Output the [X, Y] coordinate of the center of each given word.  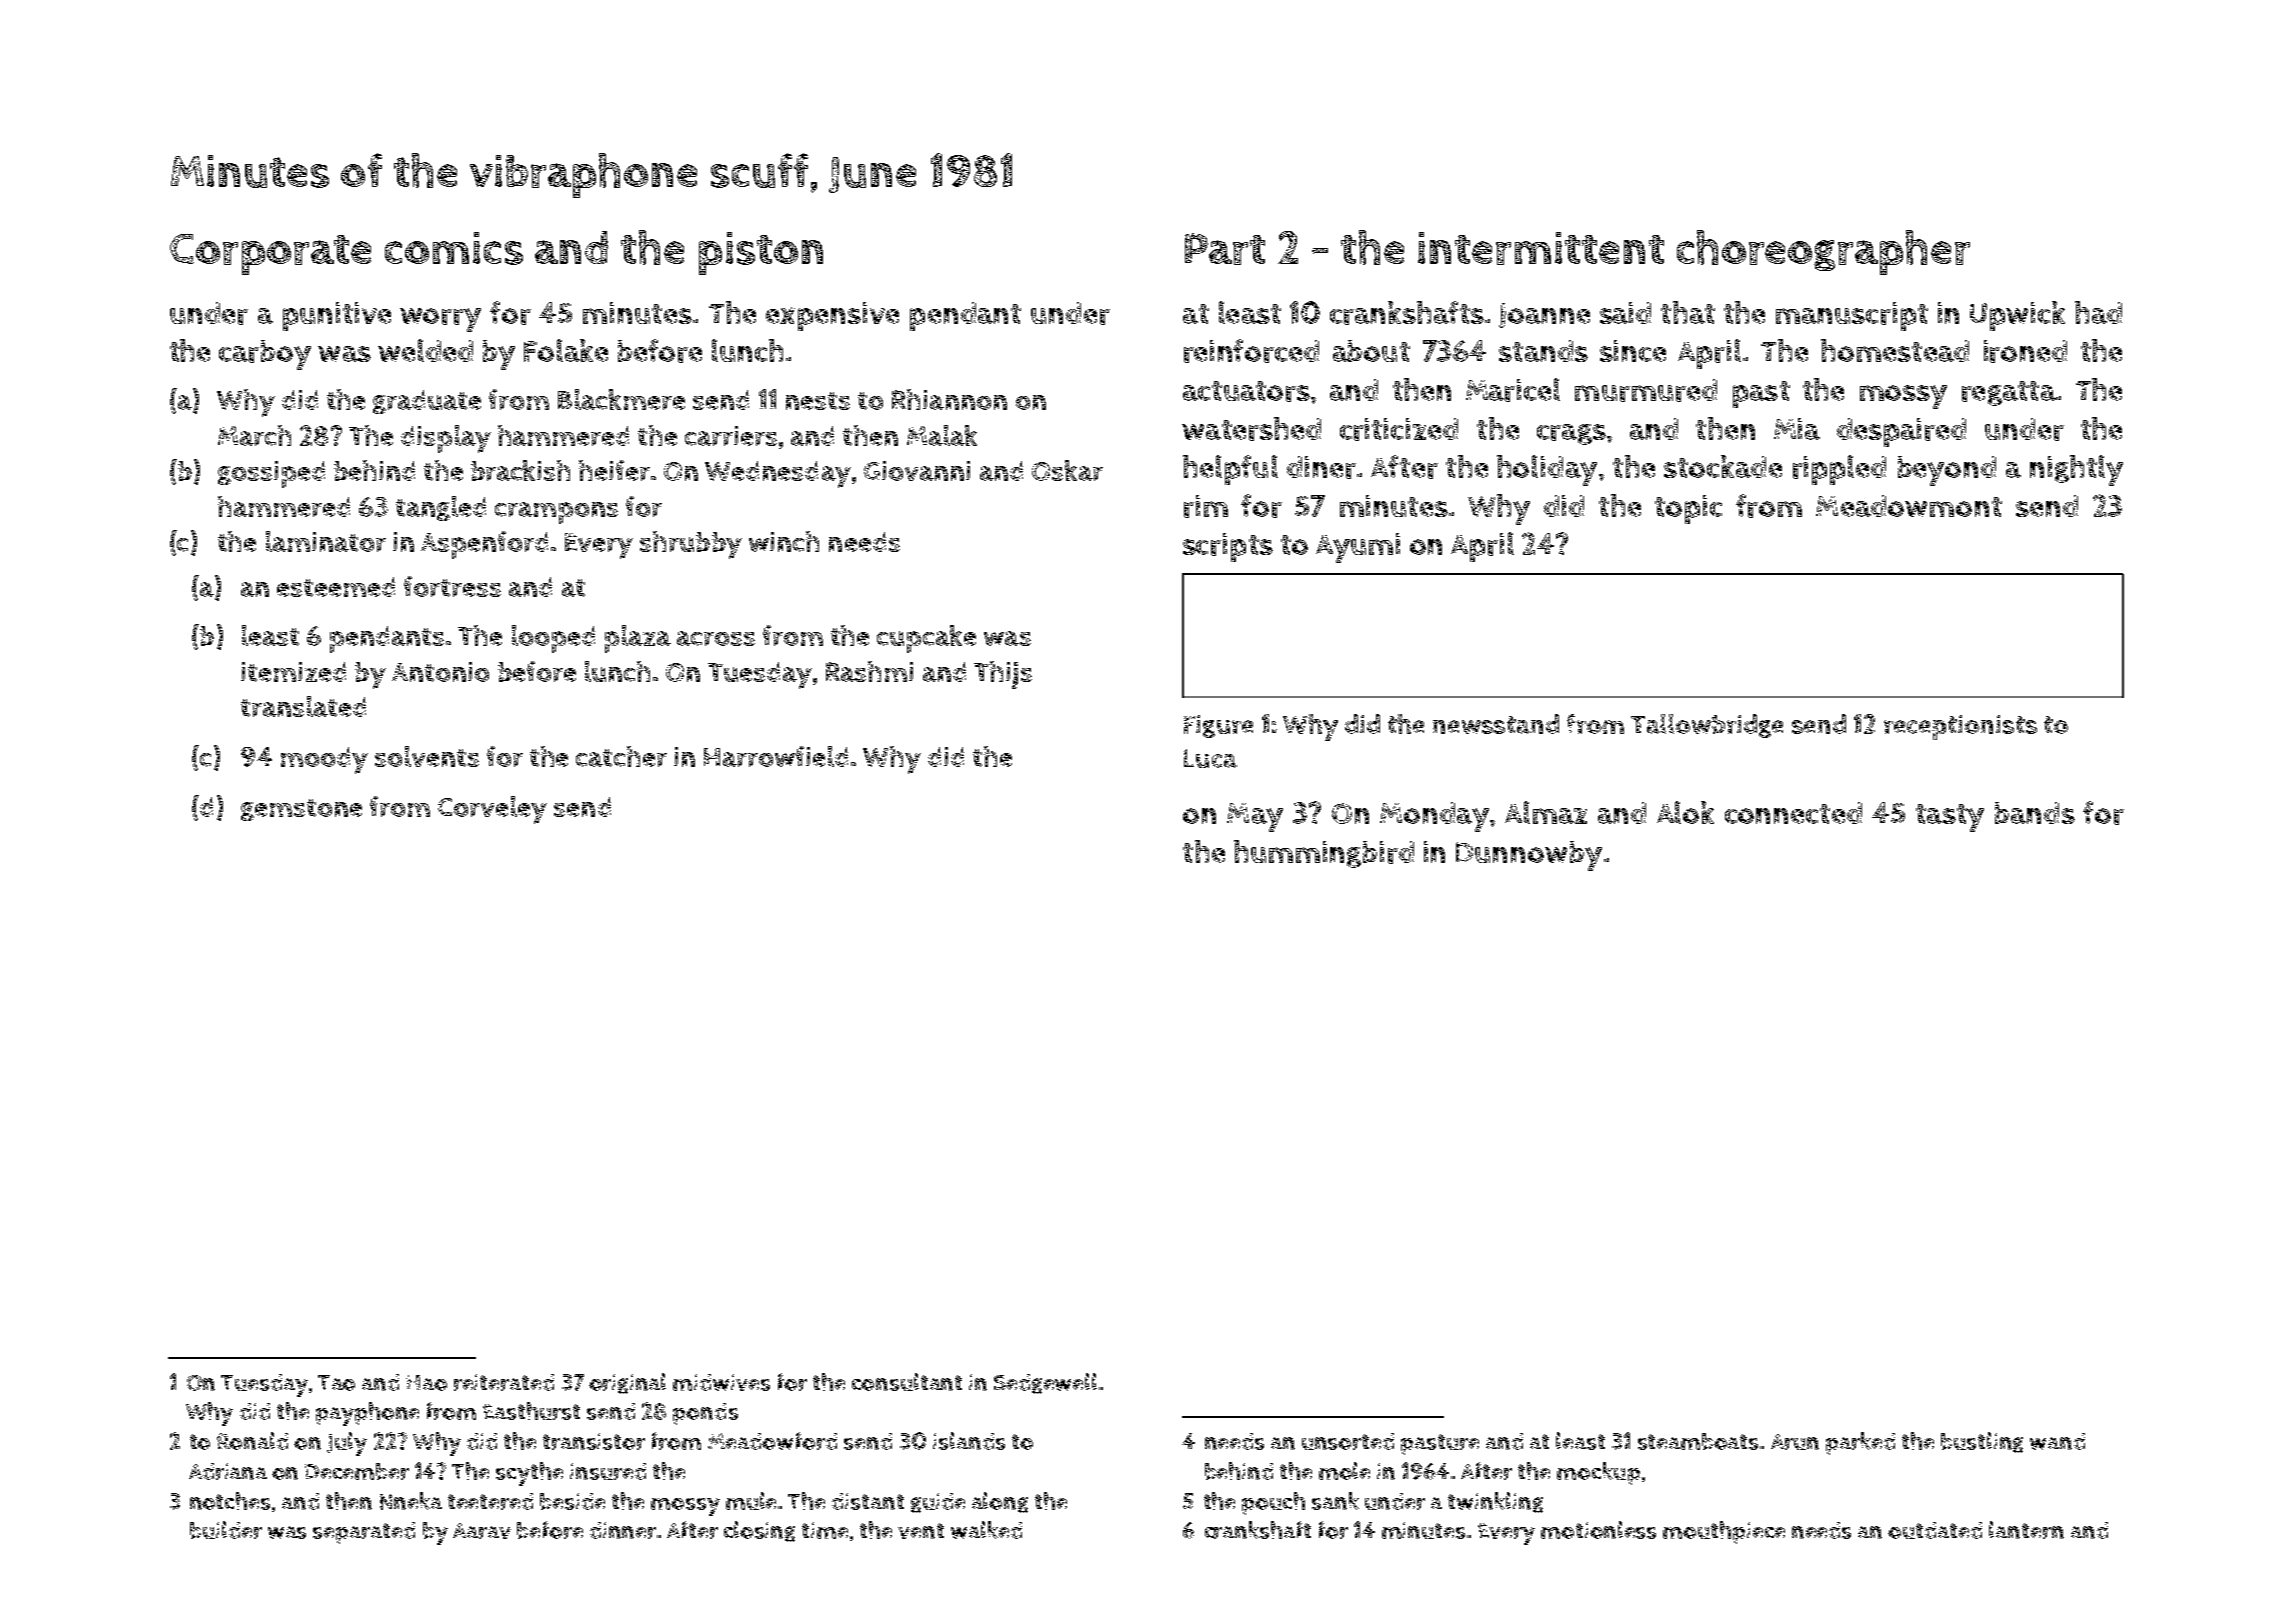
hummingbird [1324, 854]
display [446, 439]
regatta [2009, 393]
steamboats [1698, 1441]
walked [986, 1530]
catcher [621, 756]
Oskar [1067, 470]
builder [226, 1530]
